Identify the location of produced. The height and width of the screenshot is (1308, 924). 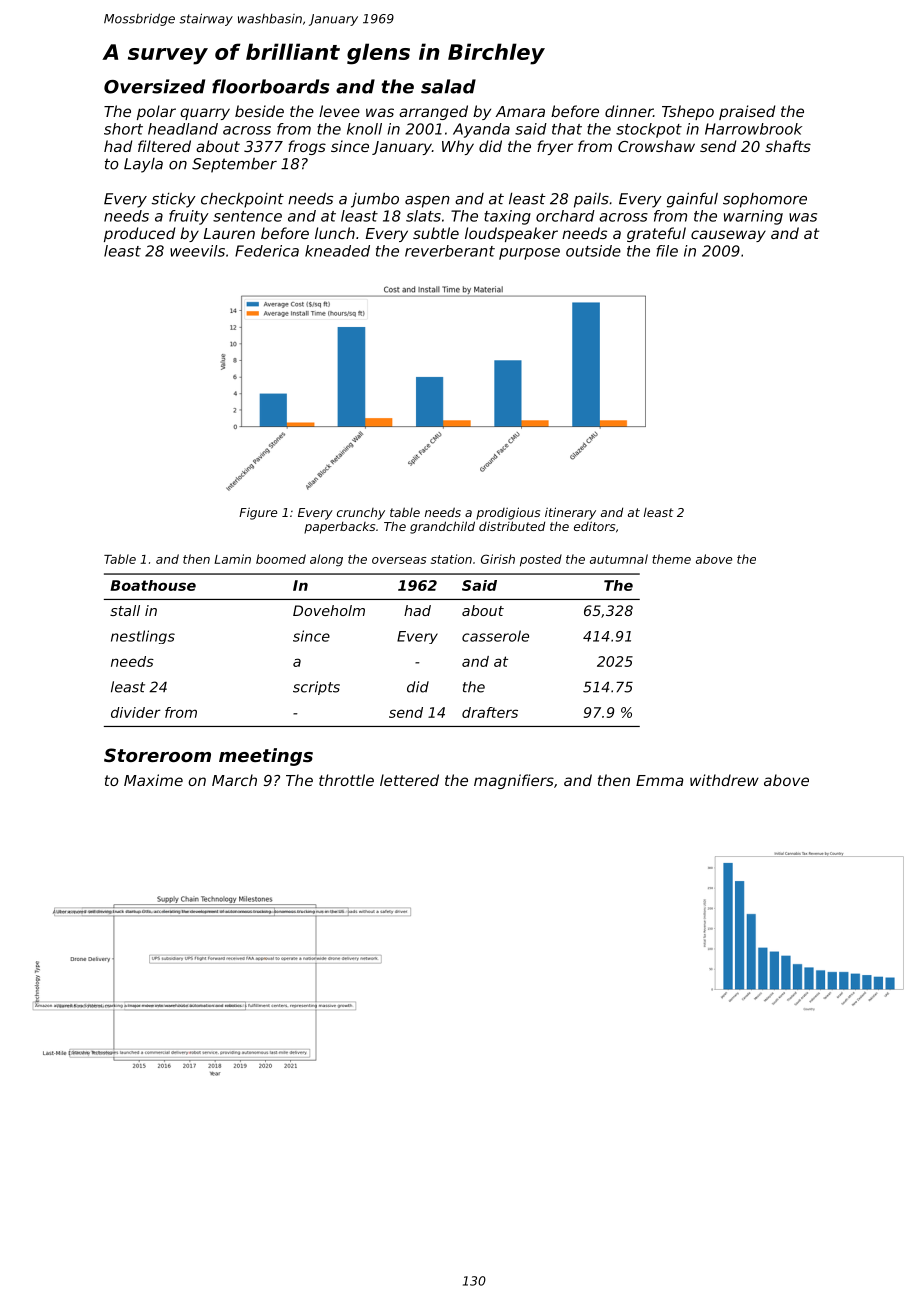
(139, 234).
